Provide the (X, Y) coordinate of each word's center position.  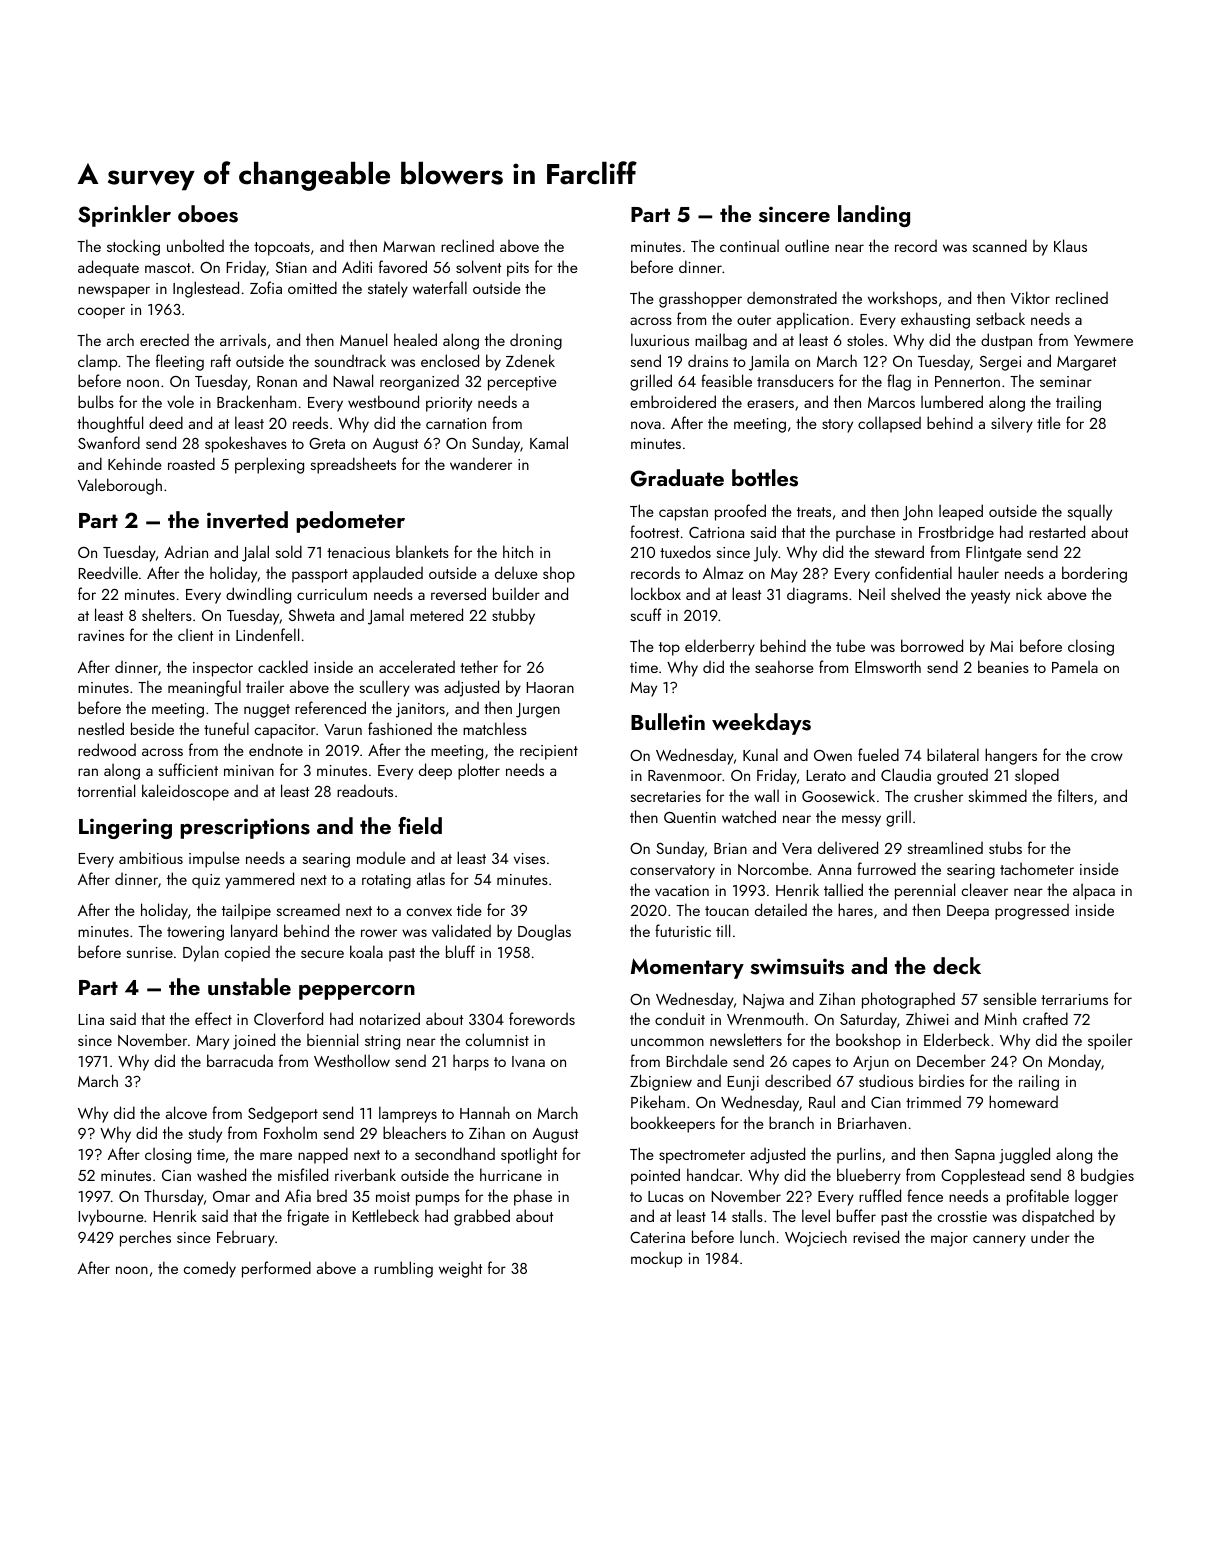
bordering (1094, 574)
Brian (730, 848)
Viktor (1030, 297)
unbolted (195, 245)
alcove (186, 1112)
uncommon (667, 1042)
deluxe (516, 572)
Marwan (409, 246)
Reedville (108, 572)
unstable (249, 987)
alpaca (1094, 891)
